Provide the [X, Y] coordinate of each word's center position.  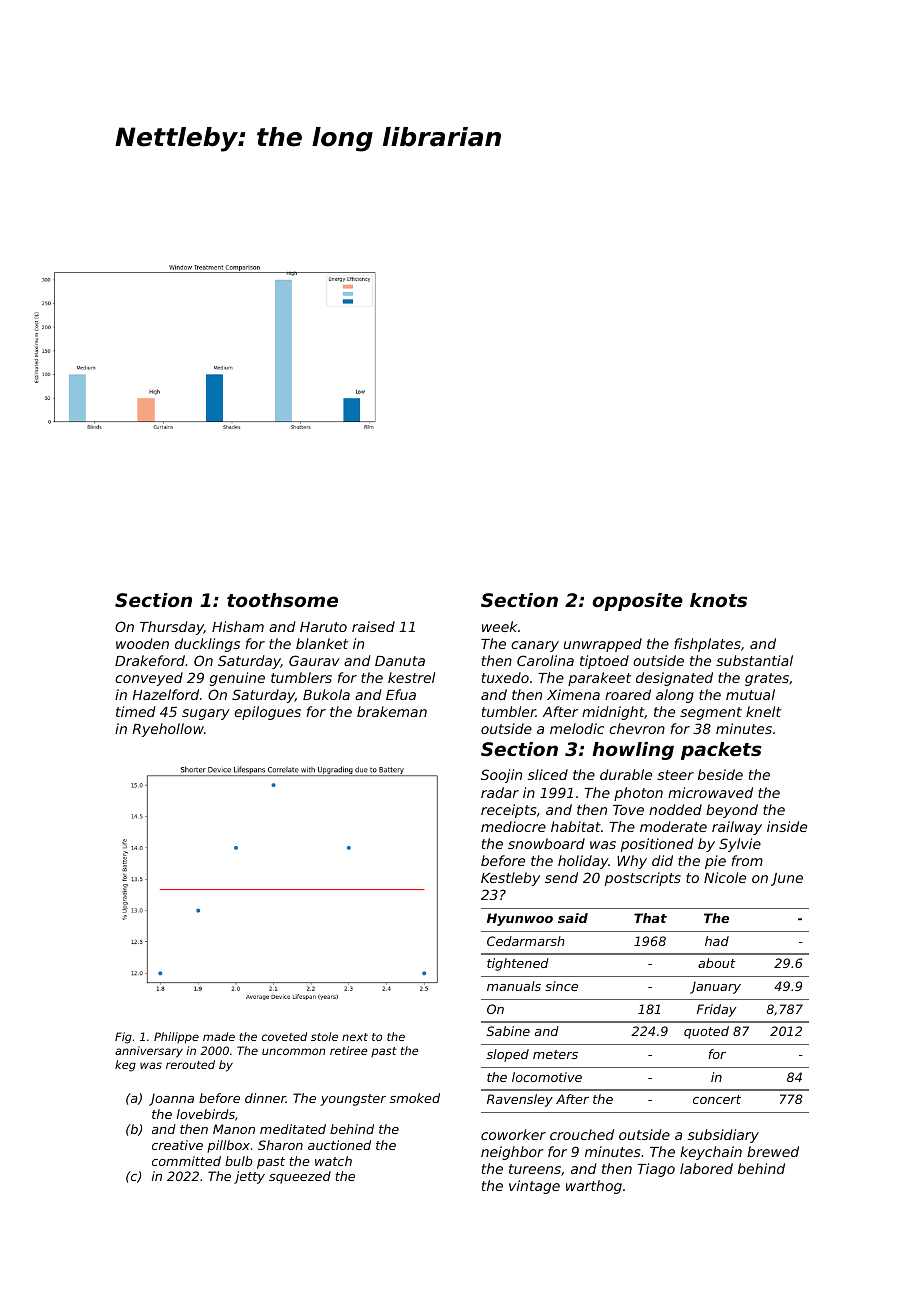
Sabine [508, 1031]
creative [177, 1145]
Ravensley [520, 1100]
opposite [637, 602]
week [499, 626]
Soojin [501, 776]
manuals [514, 986]
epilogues [267, 713]
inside [787, 826]
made [219, 1036]
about [717, 963]
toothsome [282, 600]
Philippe [176, 1038]
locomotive [547, 1077]
